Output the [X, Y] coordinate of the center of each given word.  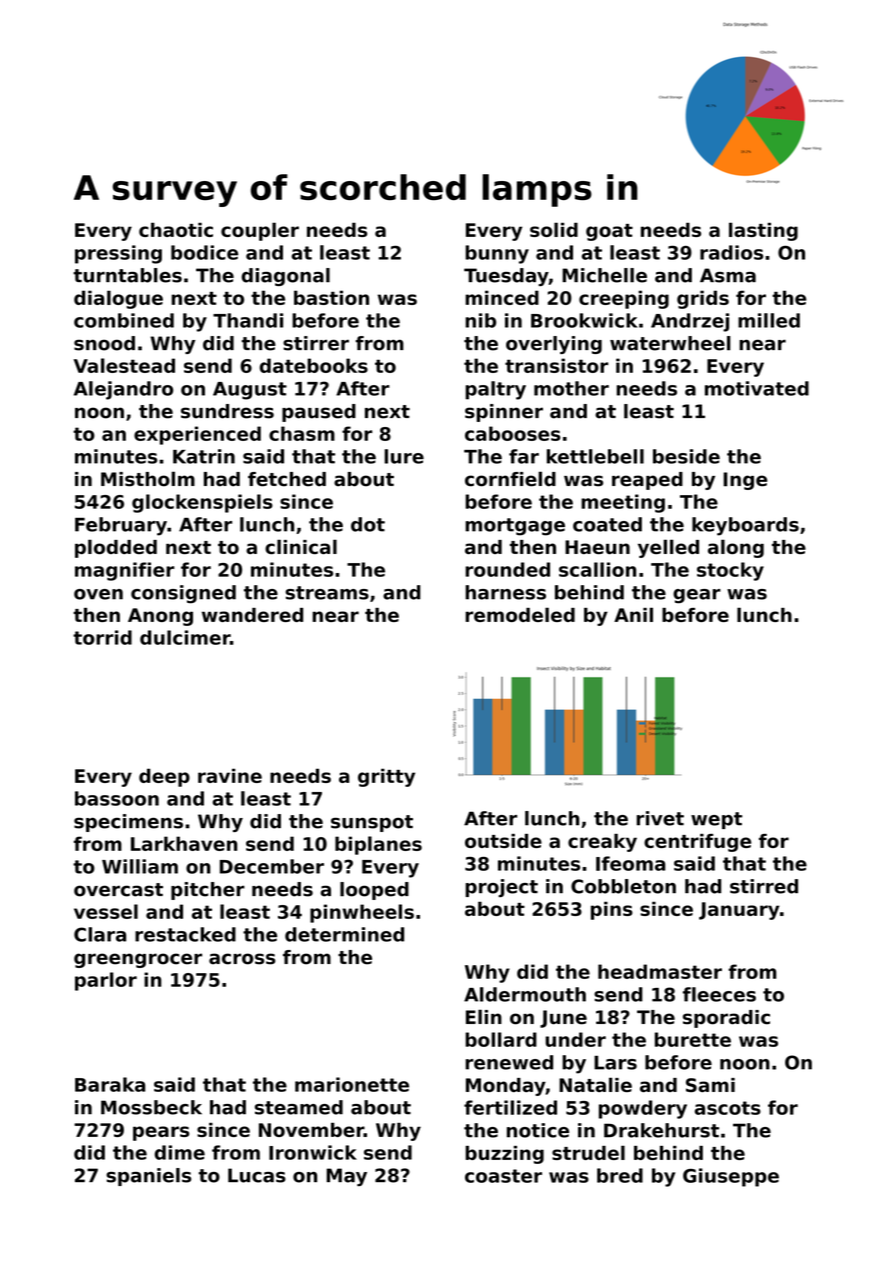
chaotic [176, 230]
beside [686, 456]
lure [404, 456]
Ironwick [313, 1152]
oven [98, 594]
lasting [763, 231]
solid [554, 229]
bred [620, 1175]
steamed [299, 1107]
